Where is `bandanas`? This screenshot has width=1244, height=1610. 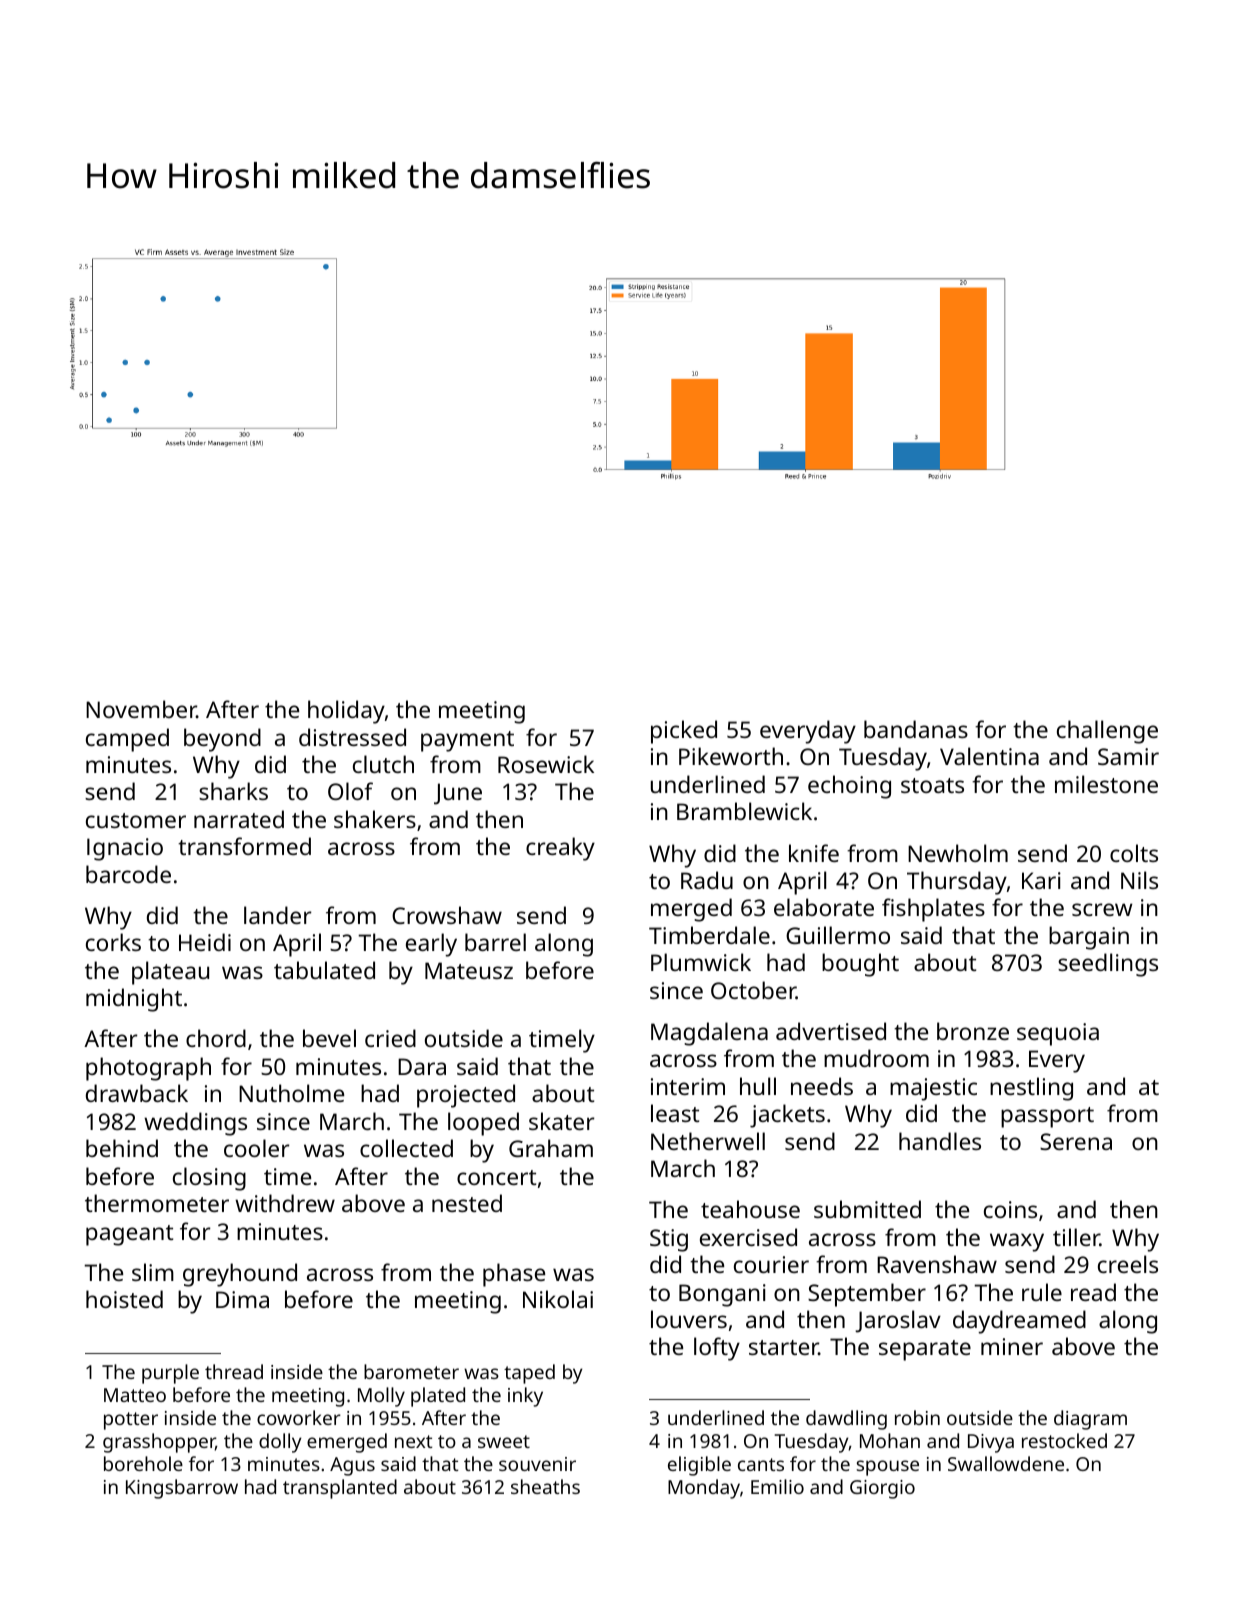 bandanas is located at coordinates (916, 729).
